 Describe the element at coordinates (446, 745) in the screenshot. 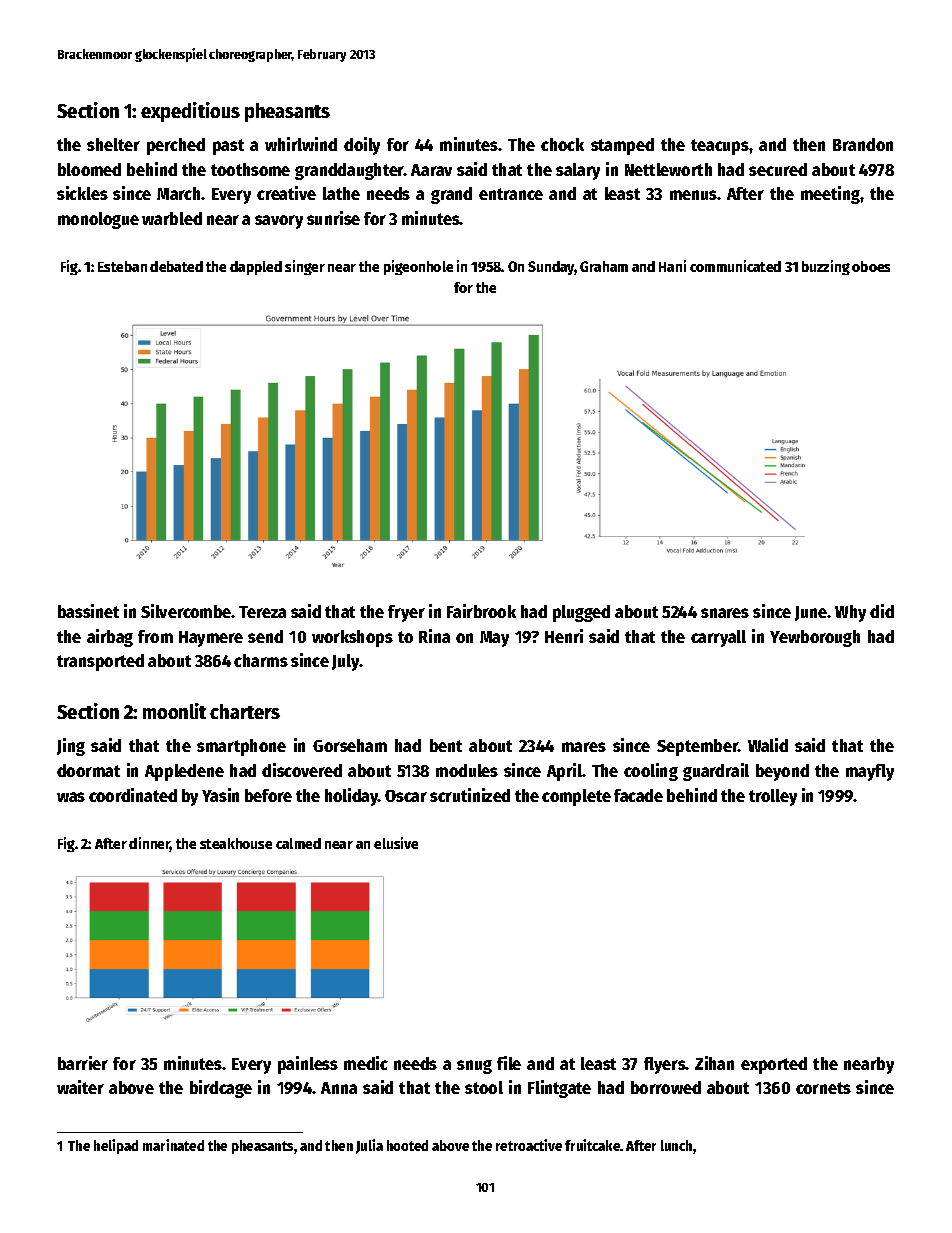

I see `bent` at that location.
